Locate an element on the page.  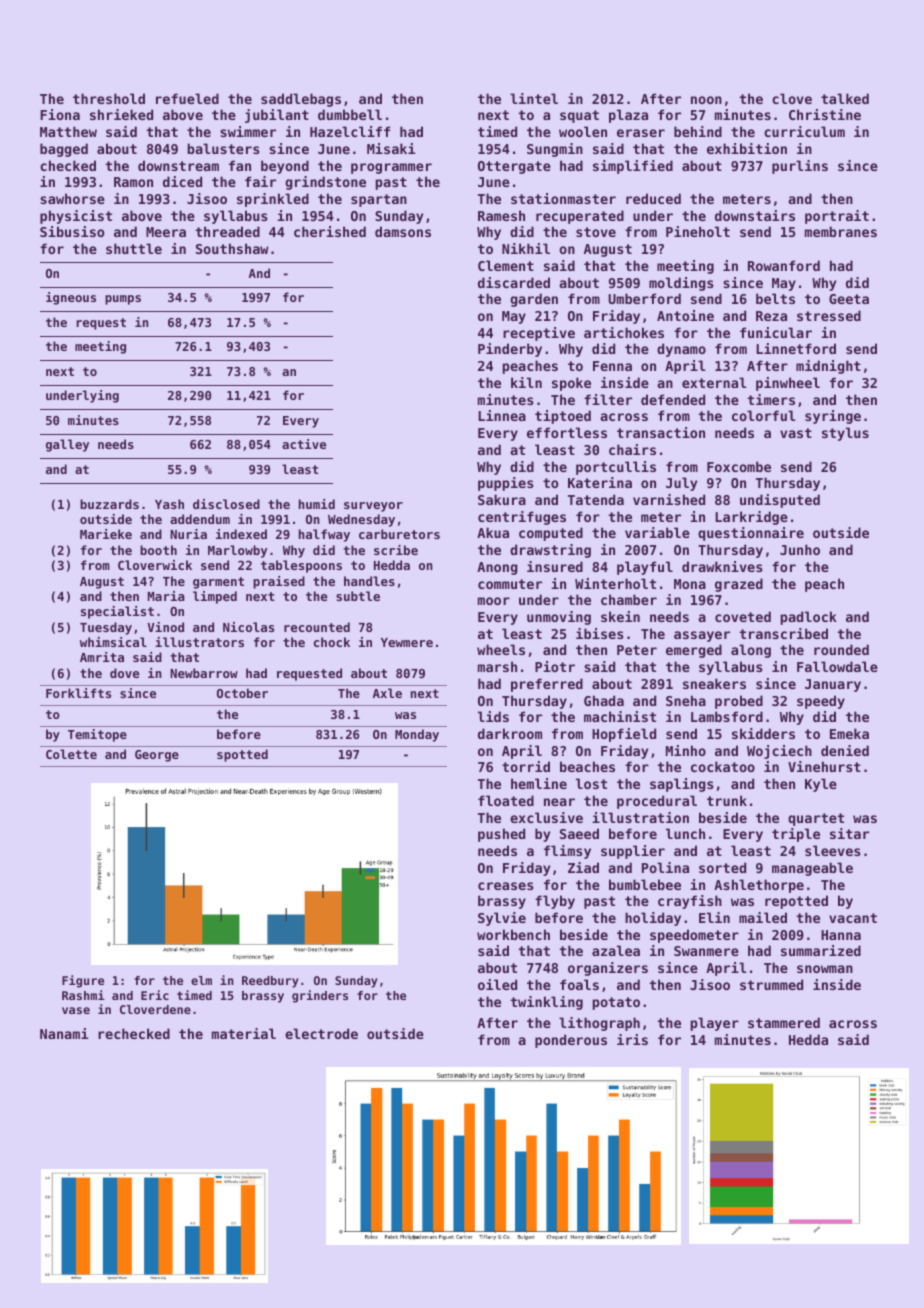
electrode is located at coordinates (321, 1033).
